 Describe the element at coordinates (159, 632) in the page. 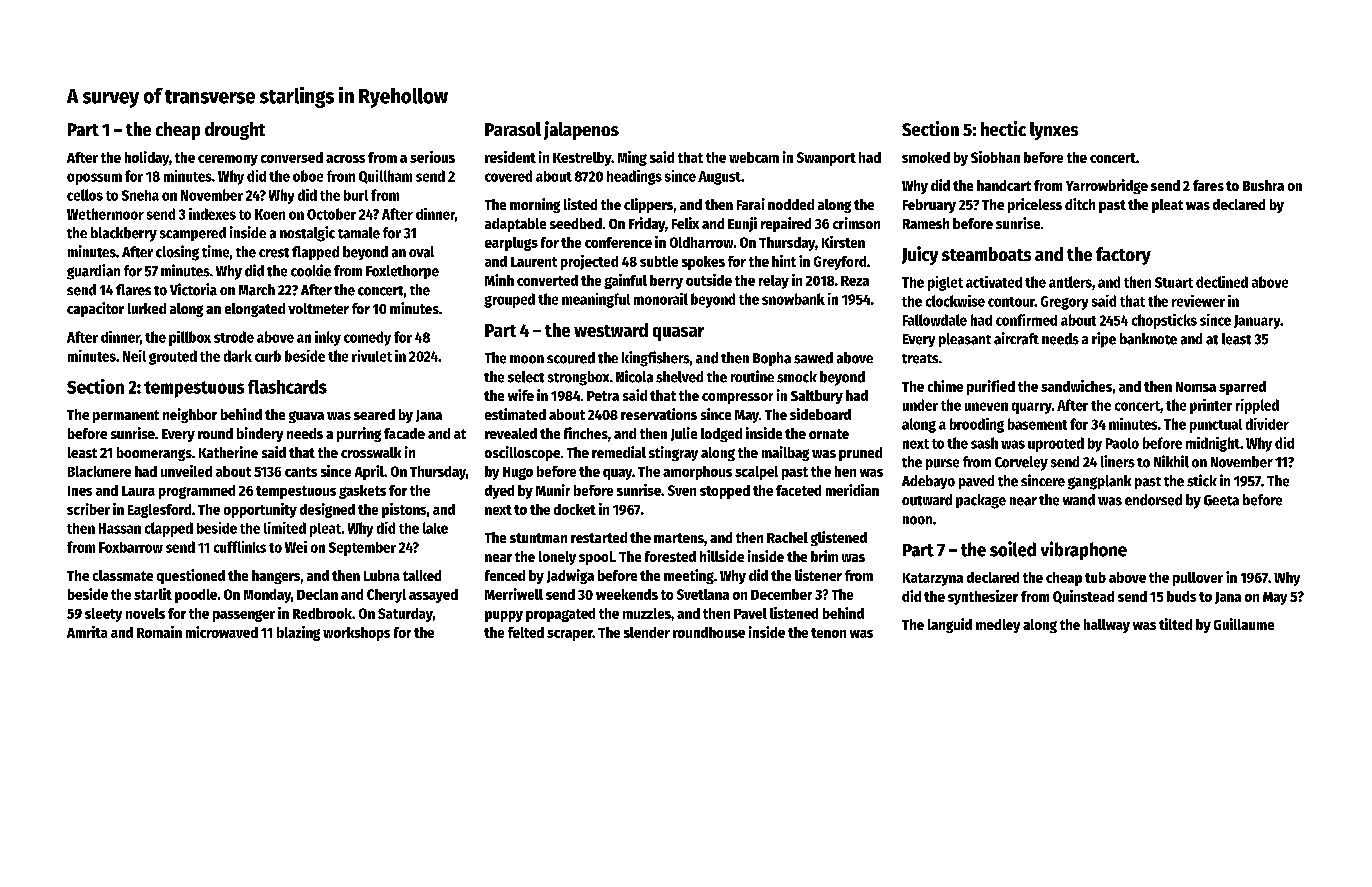

I see `Romain` at that location.
